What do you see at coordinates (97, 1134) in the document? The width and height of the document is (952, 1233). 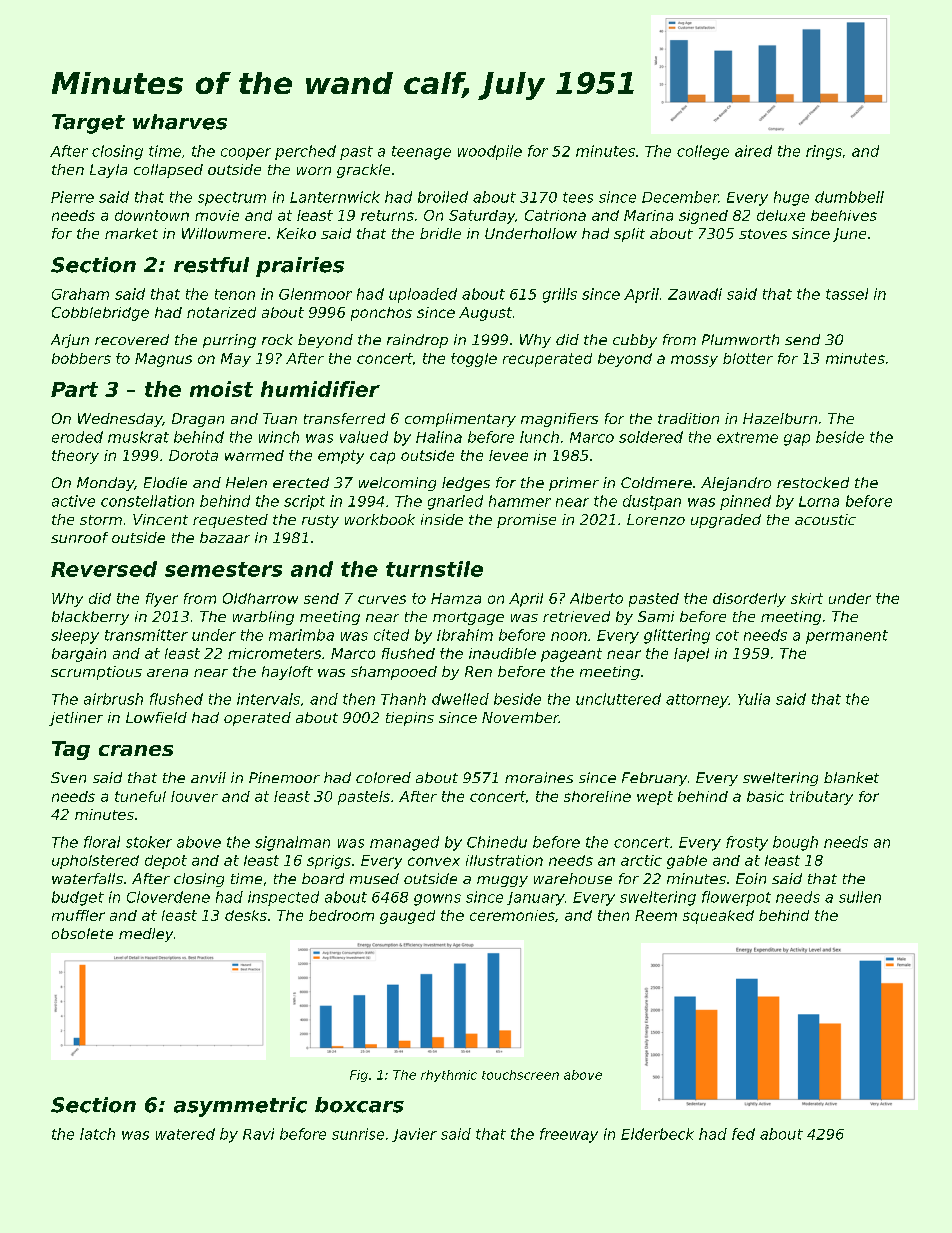 I see `latch` at bounding box center [97, 1134].
